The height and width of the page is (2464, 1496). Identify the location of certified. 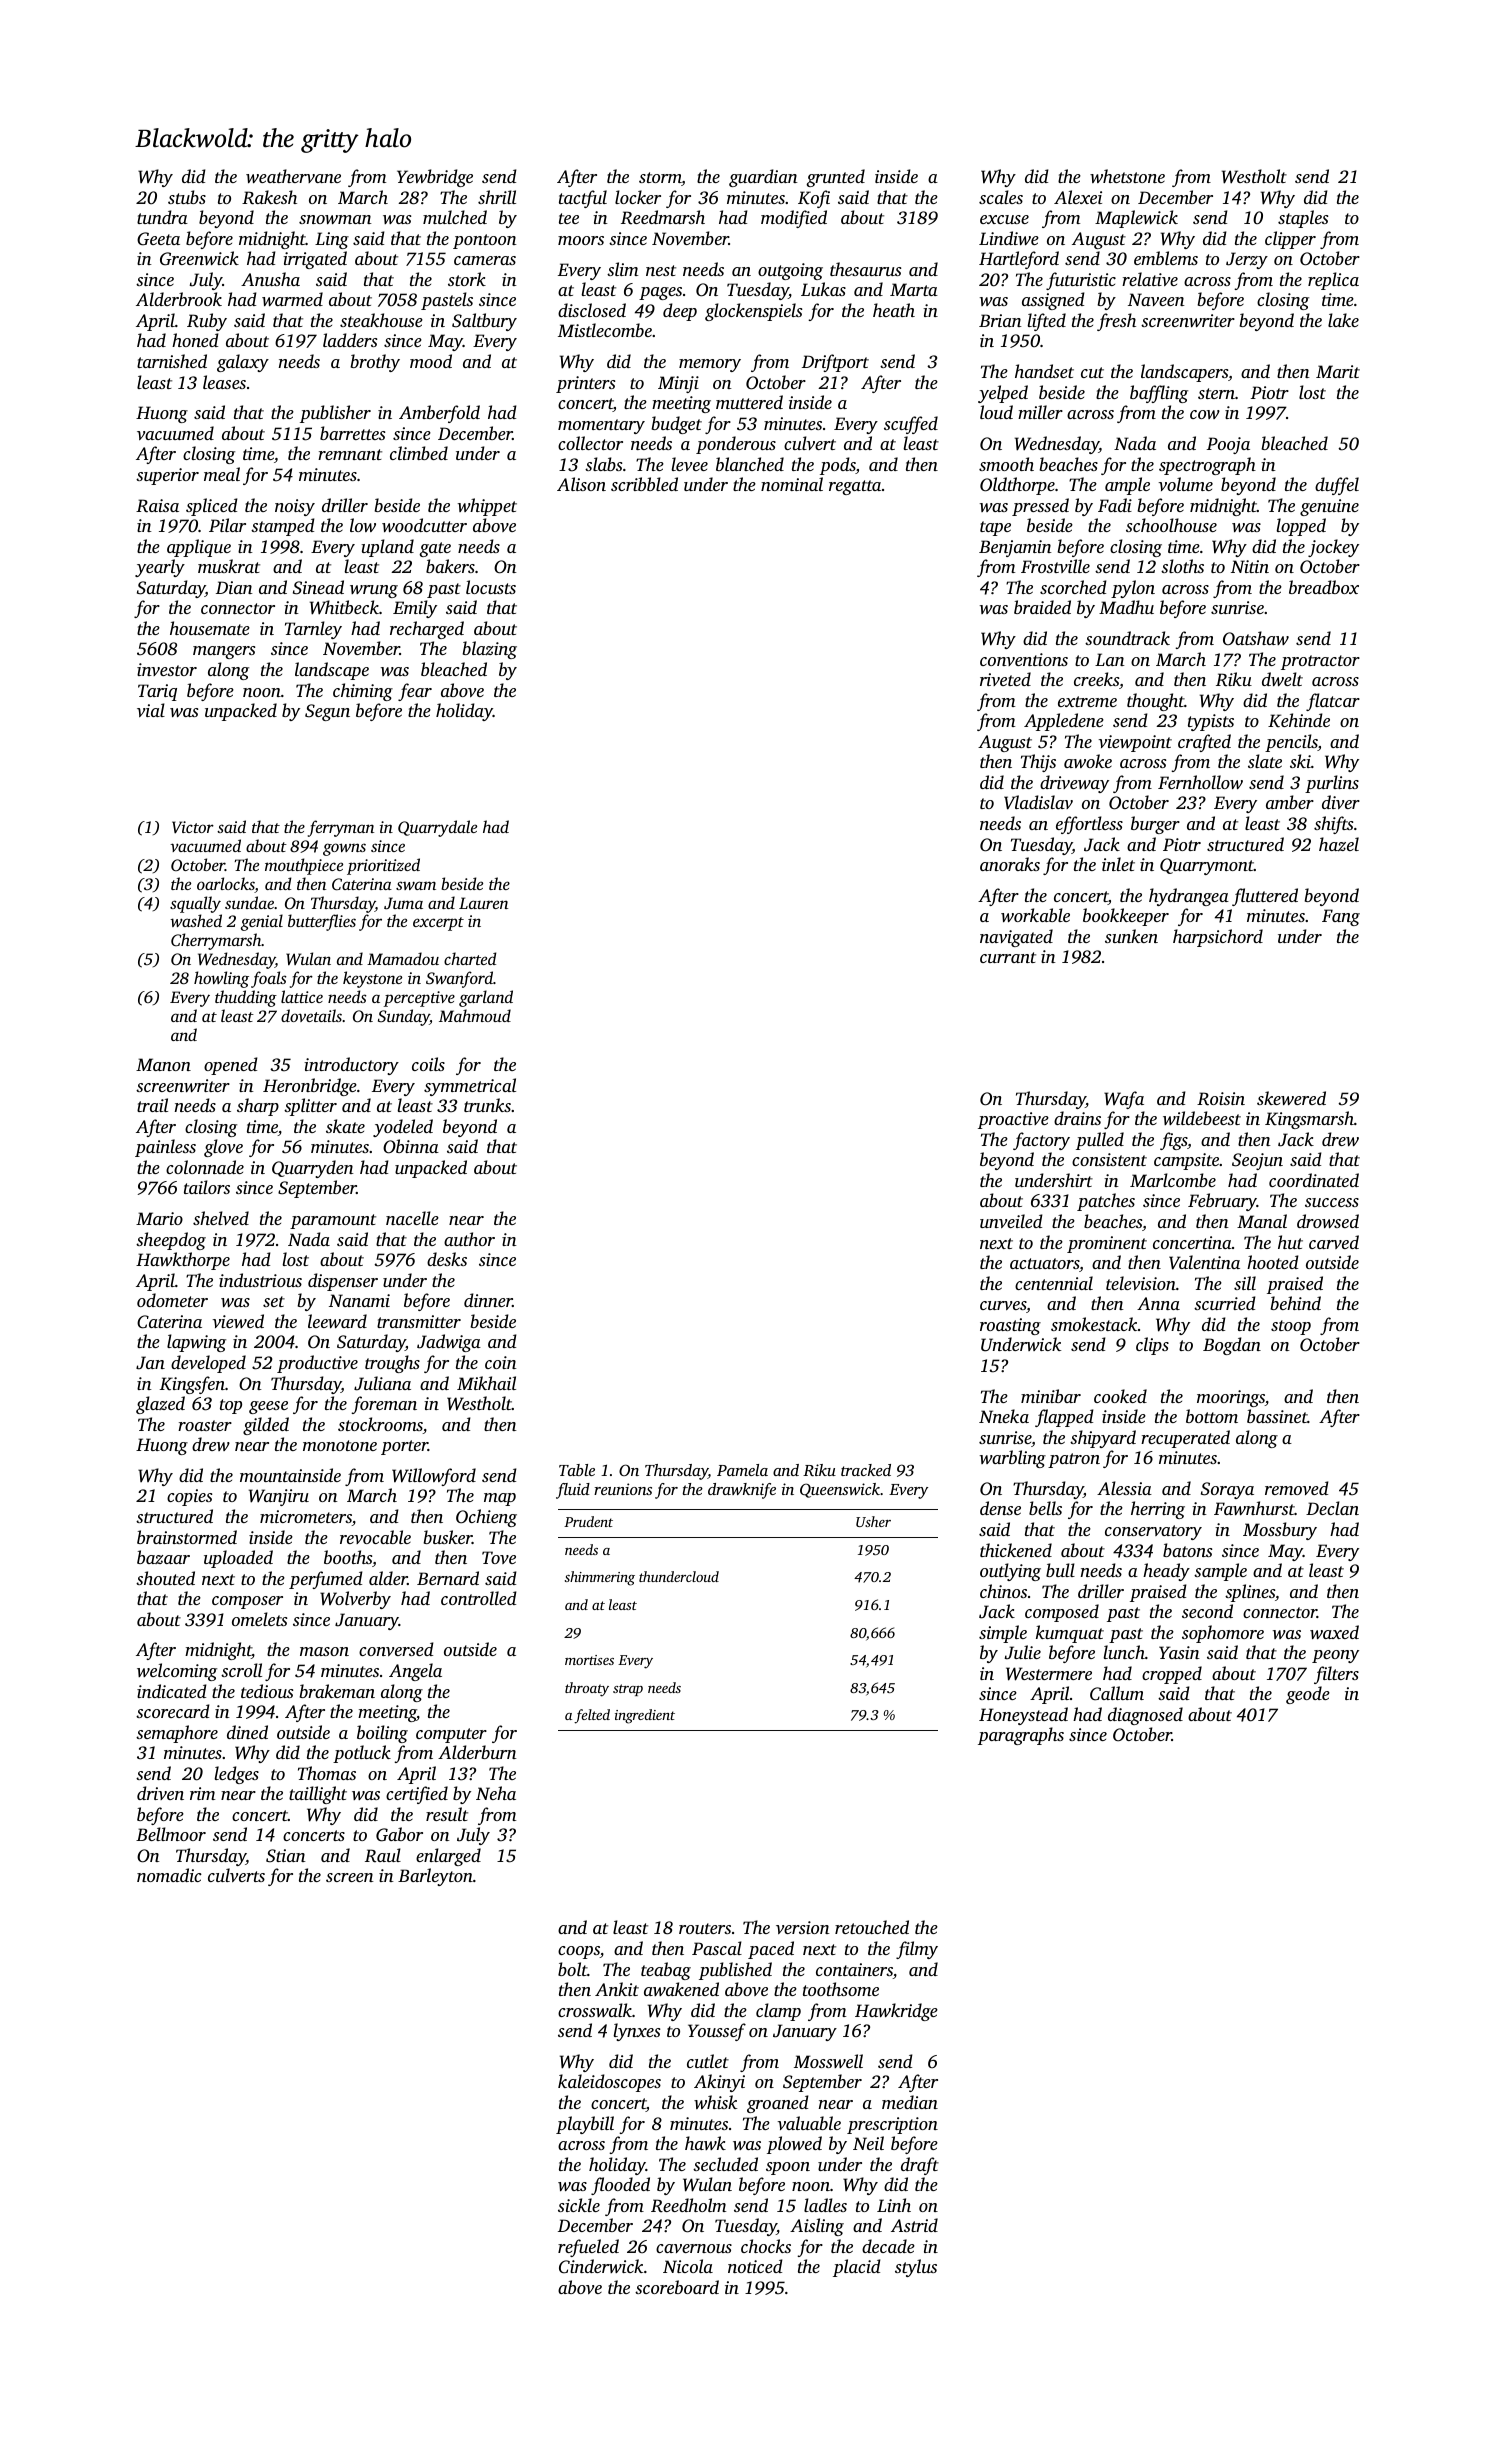
(417, 1795).
